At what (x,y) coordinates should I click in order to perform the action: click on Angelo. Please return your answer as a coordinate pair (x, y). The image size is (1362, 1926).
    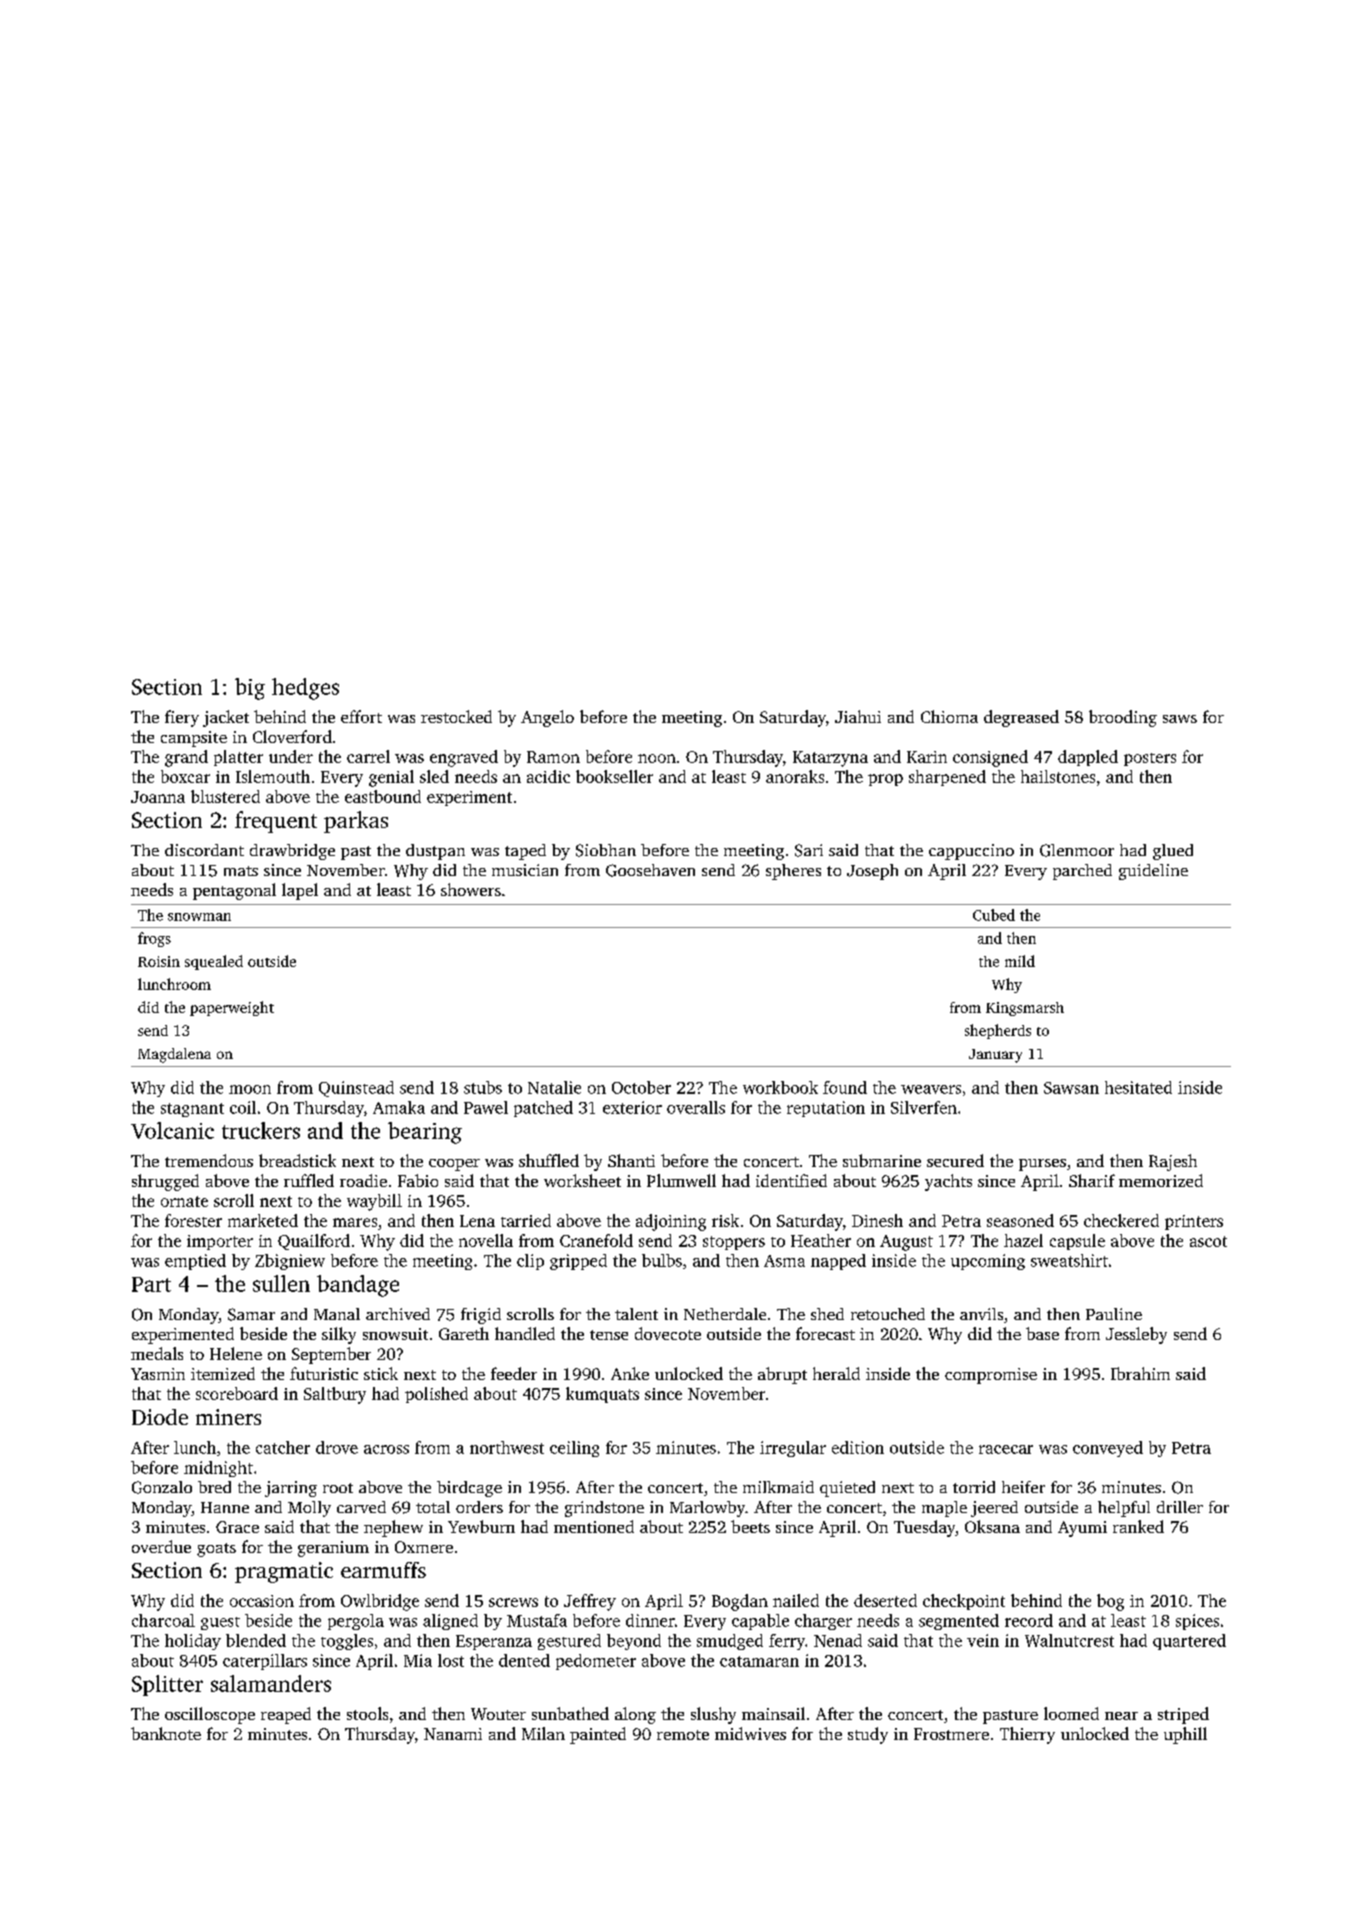
    Looking at the image, I should click on (547, 718).
